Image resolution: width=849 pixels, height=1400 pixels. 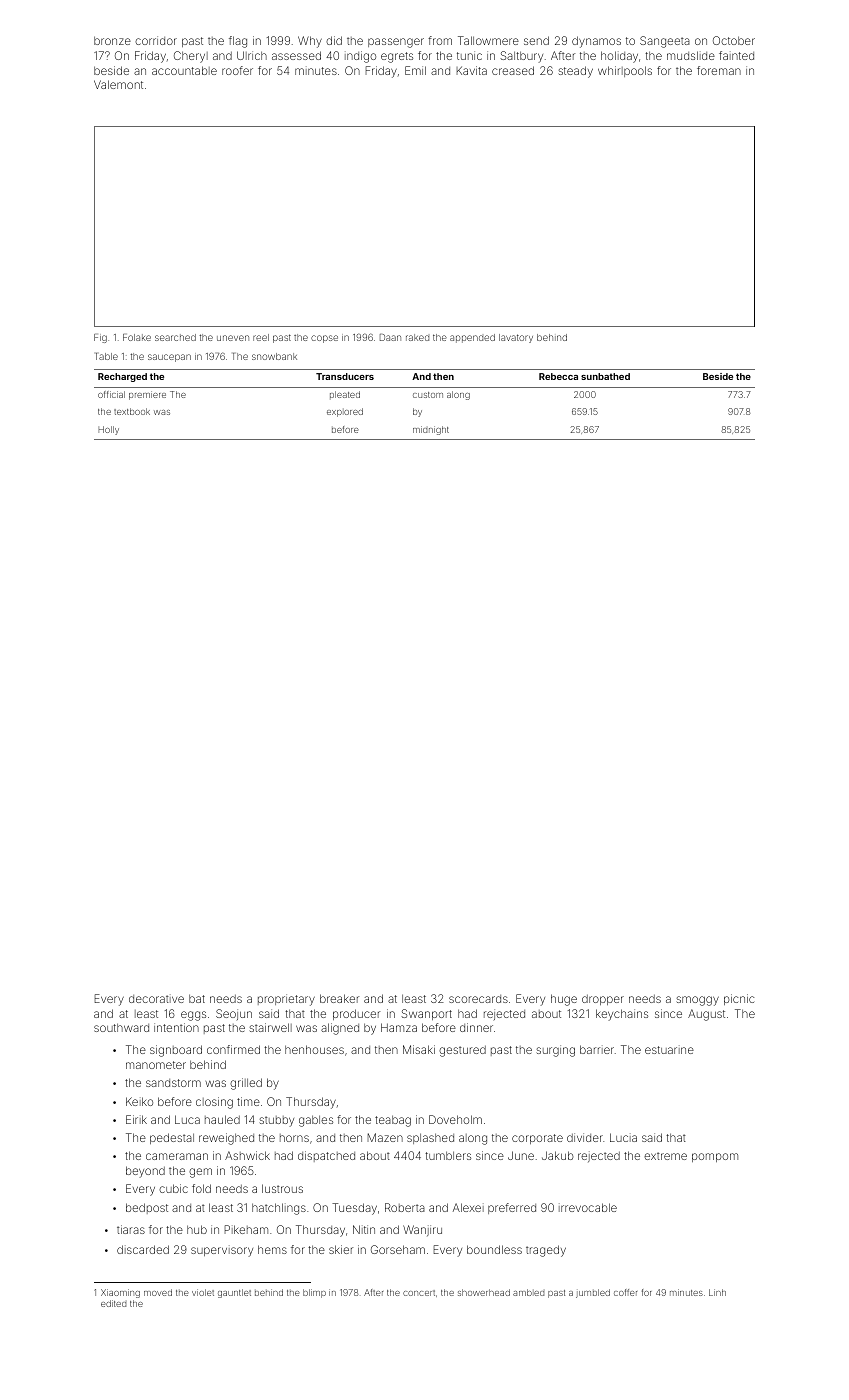 What do you see at coordinates (118, 84) in the screenshot?
I see `Valemont` at bounding box center [118, 84].
